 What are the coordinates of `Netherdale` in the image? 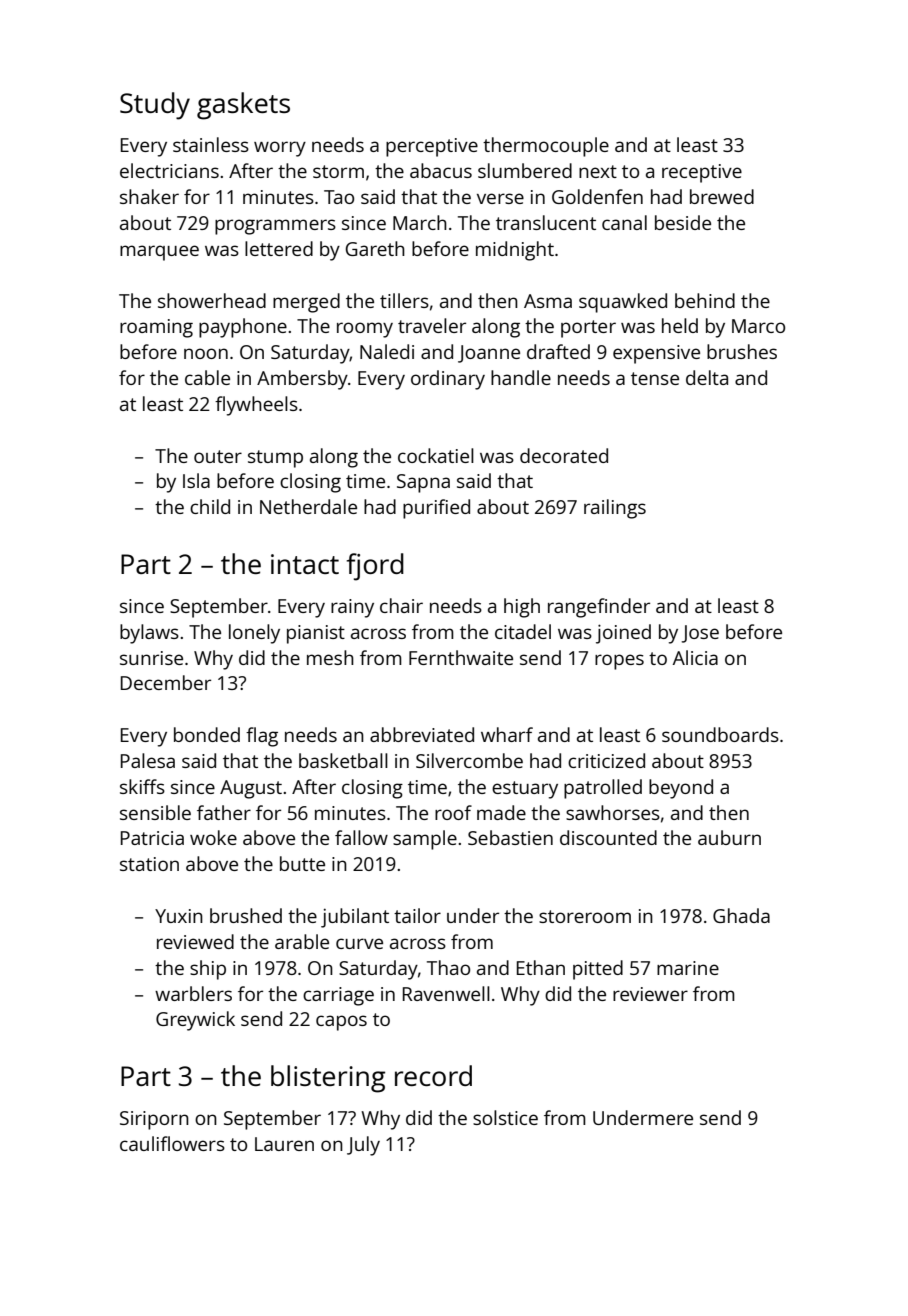 It's located at (308, 506).
